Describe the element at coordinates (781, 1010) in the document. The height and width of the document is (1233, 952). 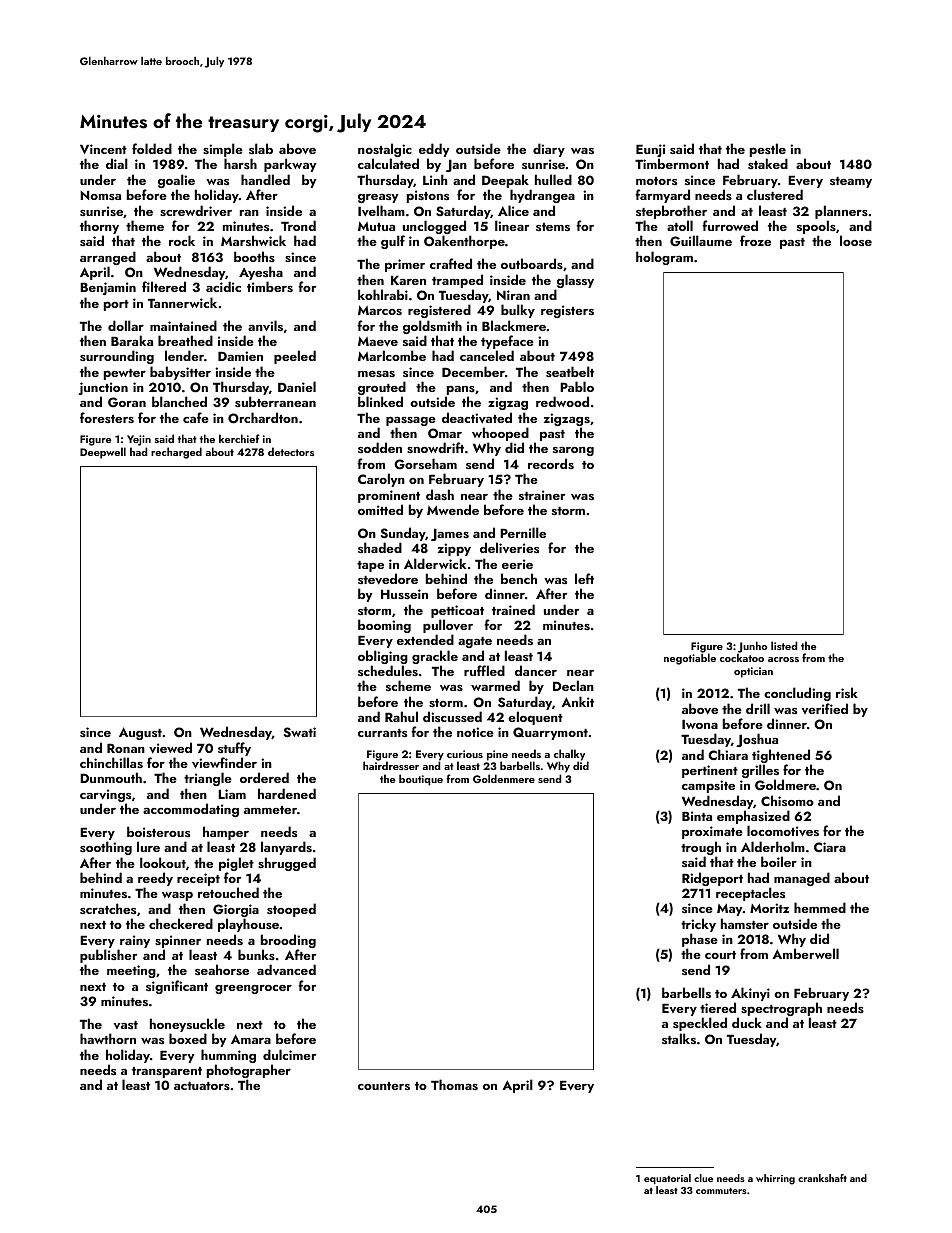
I see `spectrograph` at that location.
